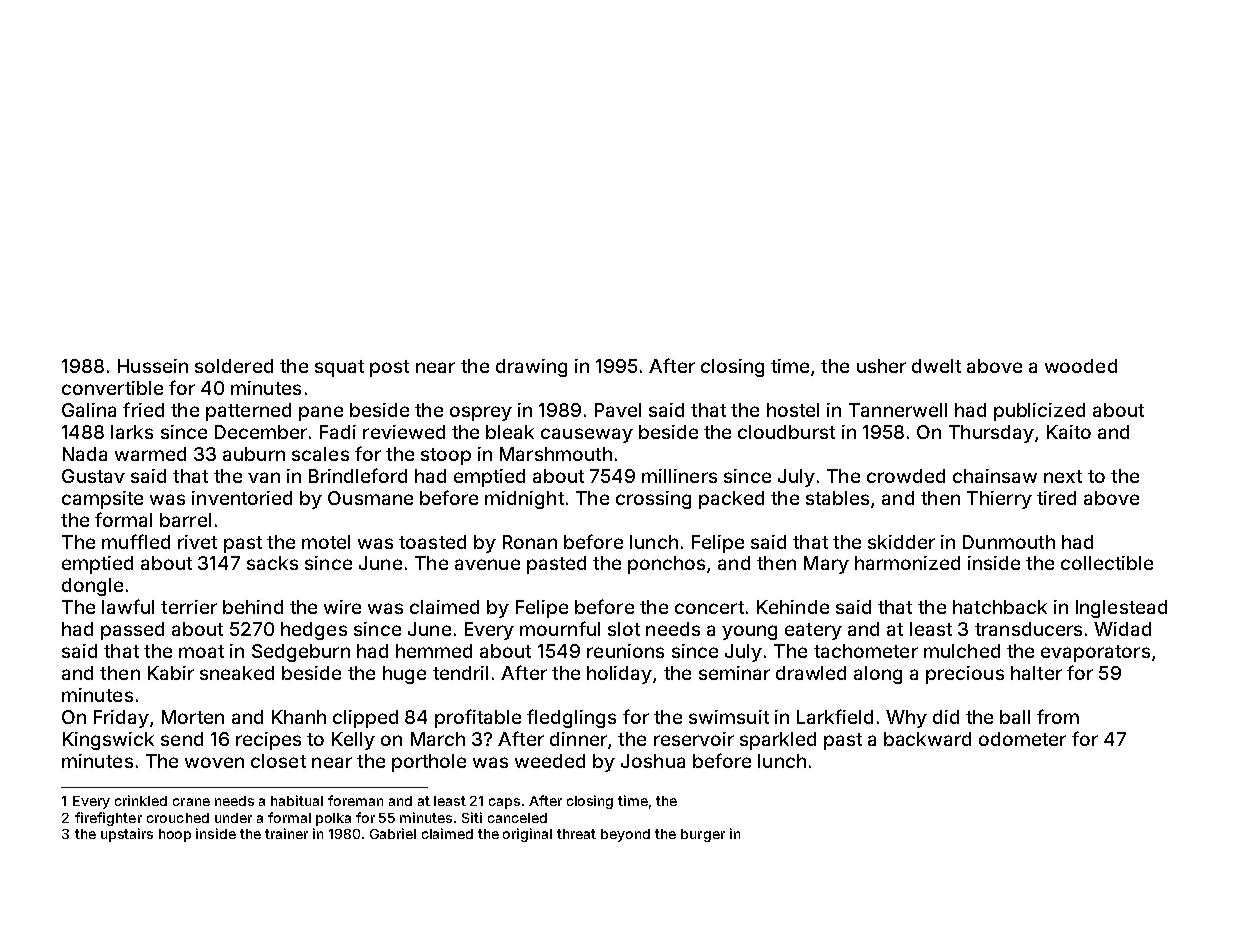 The height and width of the image is (952, 1233). Describe the element at coordinates (901, 542) in the image. I see `skidder` at that location.
